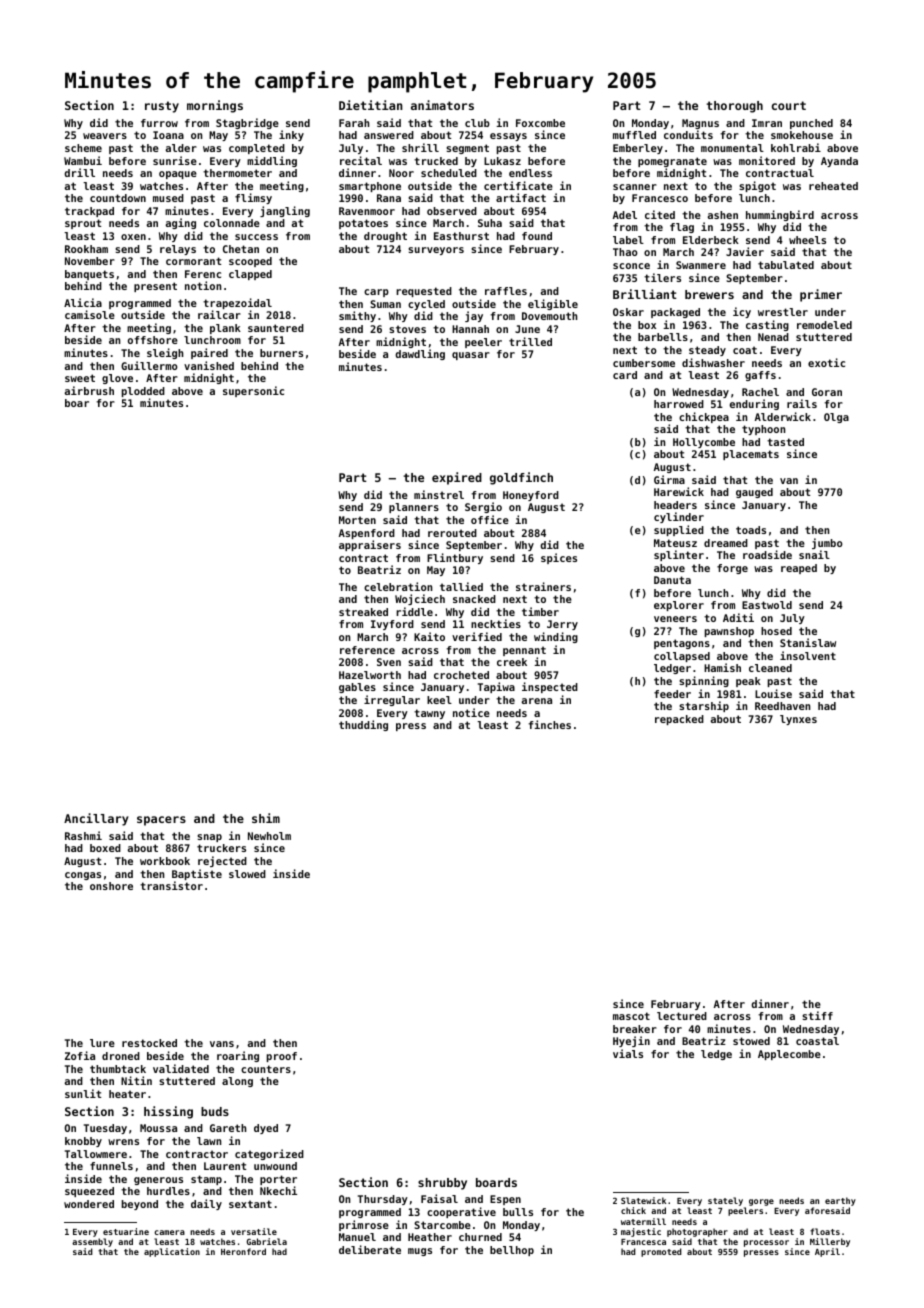  What do you see at coordinates (643, 1242) in the document?
I see `Francesca` at bounding box center [643, 1242].
